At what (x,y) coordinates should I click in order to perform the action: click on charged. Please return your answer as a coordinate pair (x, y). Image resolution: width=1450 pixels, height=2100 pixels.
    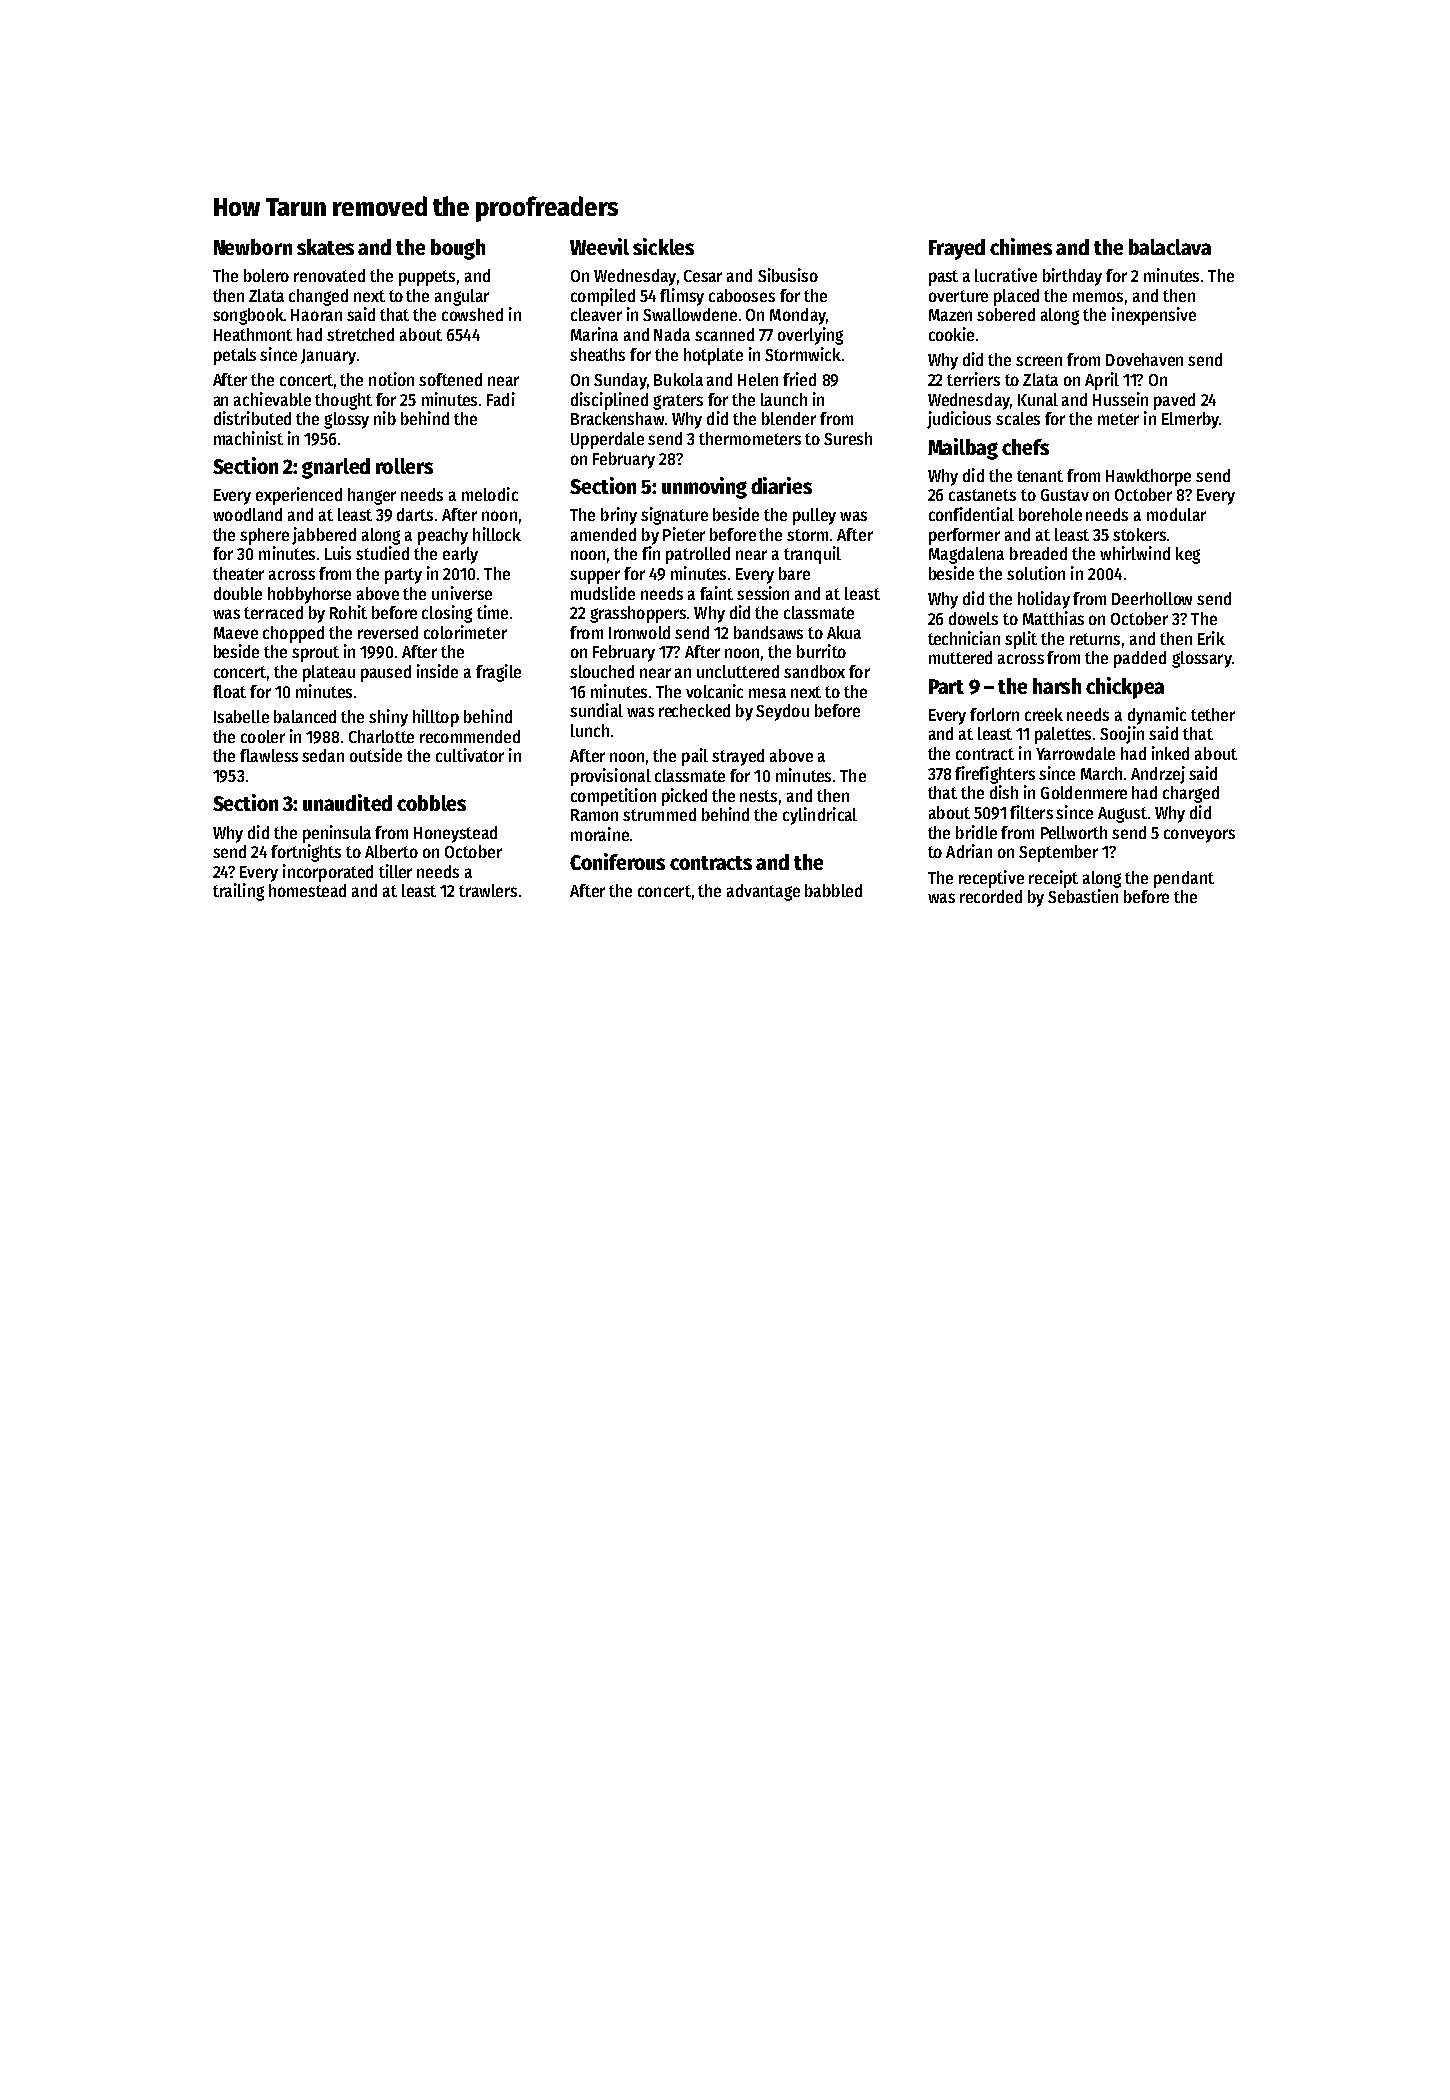
    Looking at the image, I should click on (1191, 794).
